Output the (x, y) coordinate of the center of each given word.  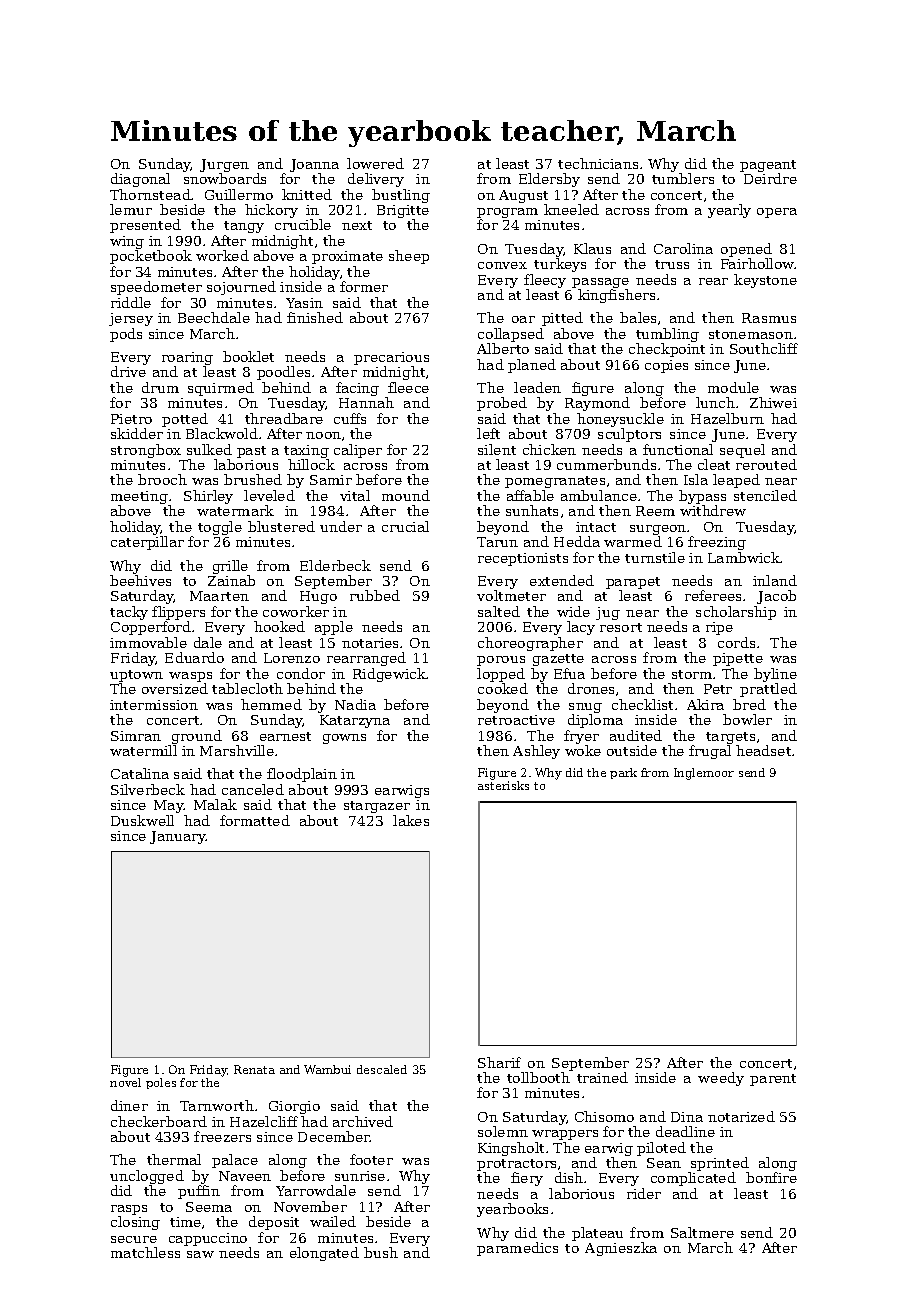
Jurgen (224, 165)
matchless (145, 1252)
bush (381, 1252)
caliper (358, 451)
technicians (598, 163)
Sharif (499, 1062)
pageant (768, 166)
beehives (140, 580)
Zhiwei (773, 402)
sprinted (720, 1164)
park (623, 773)
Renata (254, 1069)
